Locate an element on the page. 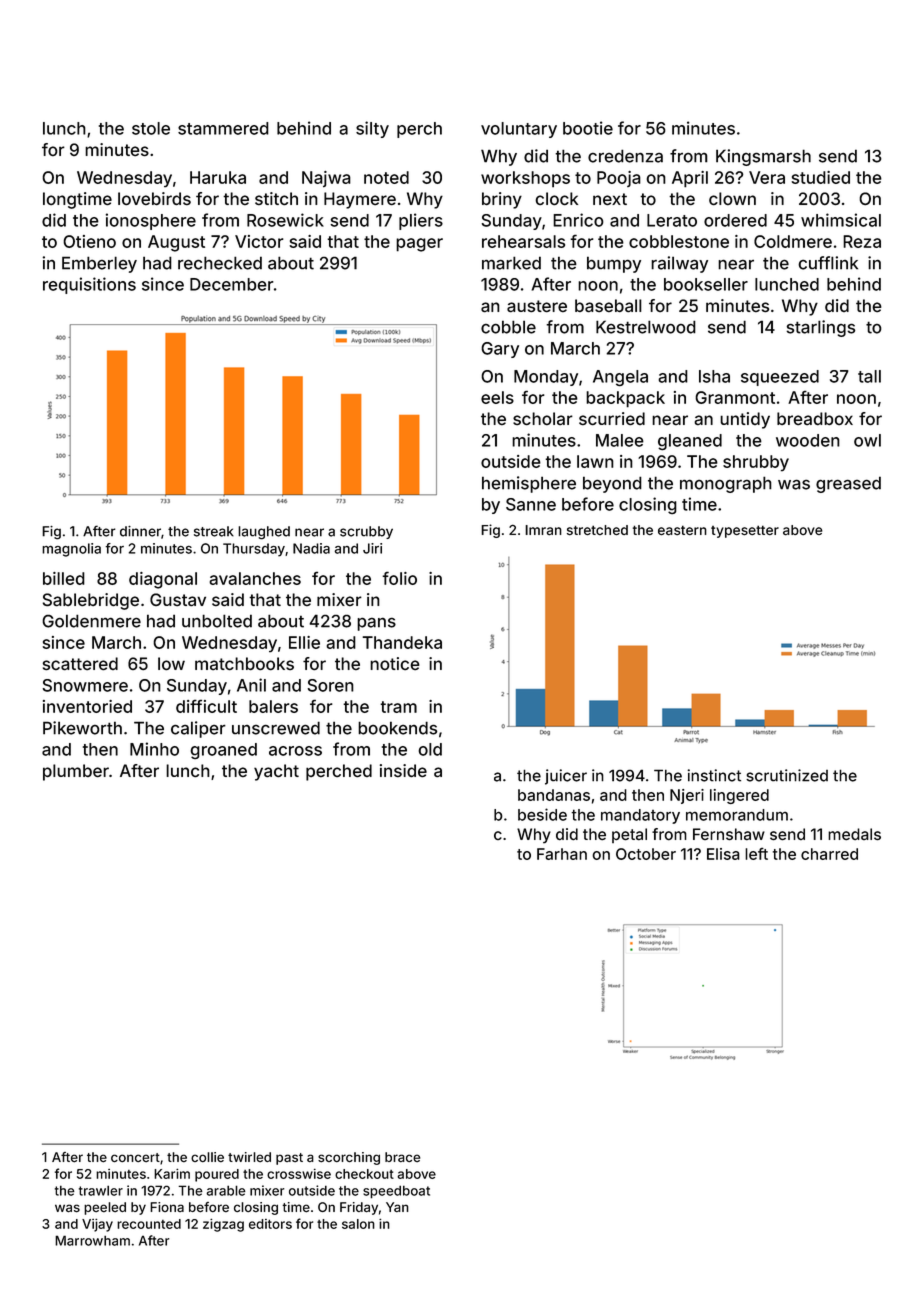 This page has height=1308, width=924. salon is located at coordinates (358, 1224).
